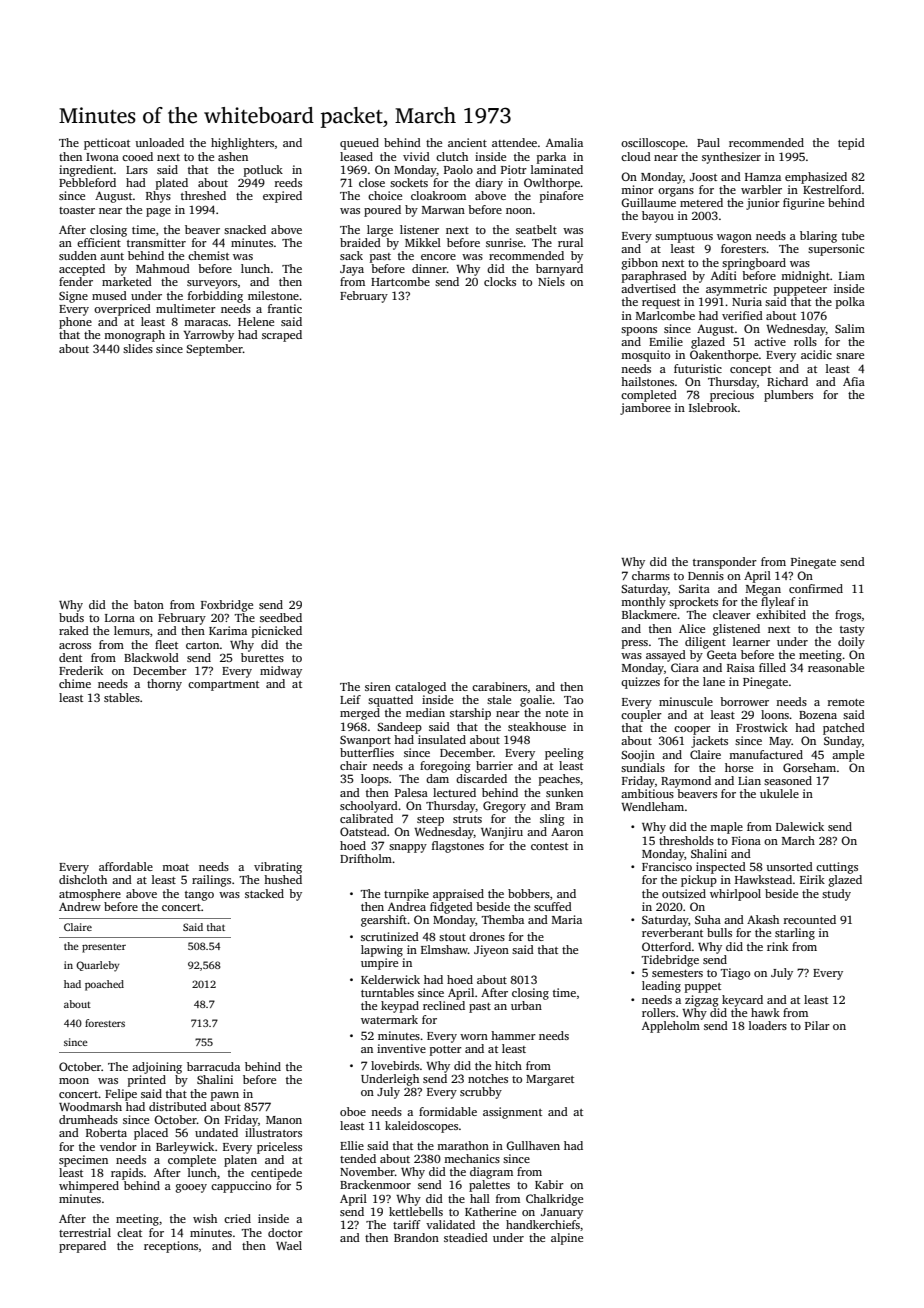 The image size is (924, 1308). Describe the element at coordinates (171, 1247) in the page. I see `receptions` at that location.
